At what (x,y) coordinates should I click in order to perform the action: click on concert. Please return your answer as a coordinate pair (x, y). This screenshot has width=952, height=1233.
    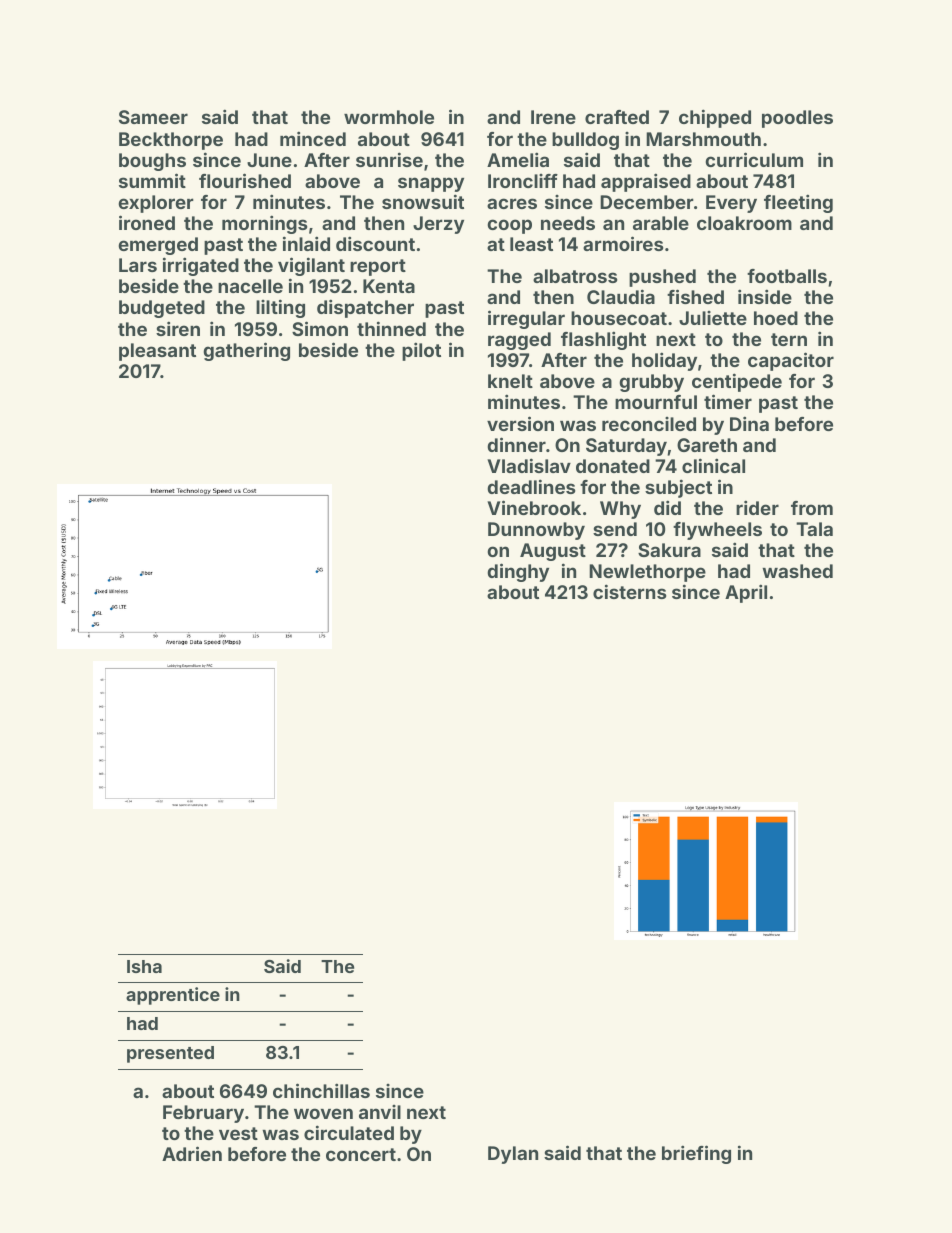
    Looking at the image, I should click on (361, 1154).
